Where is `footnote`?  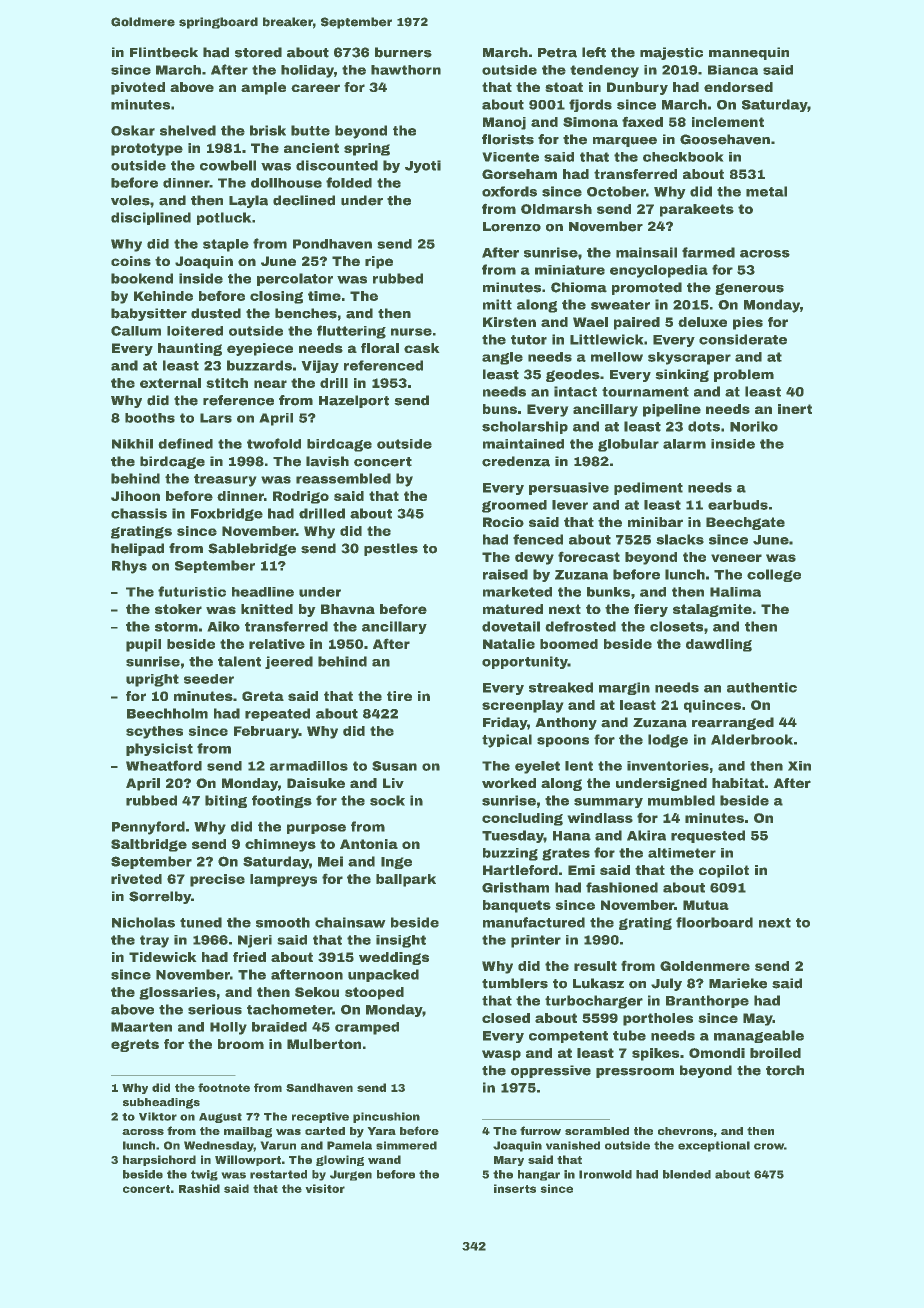
footnote is located at coordinates (224, 1087).
